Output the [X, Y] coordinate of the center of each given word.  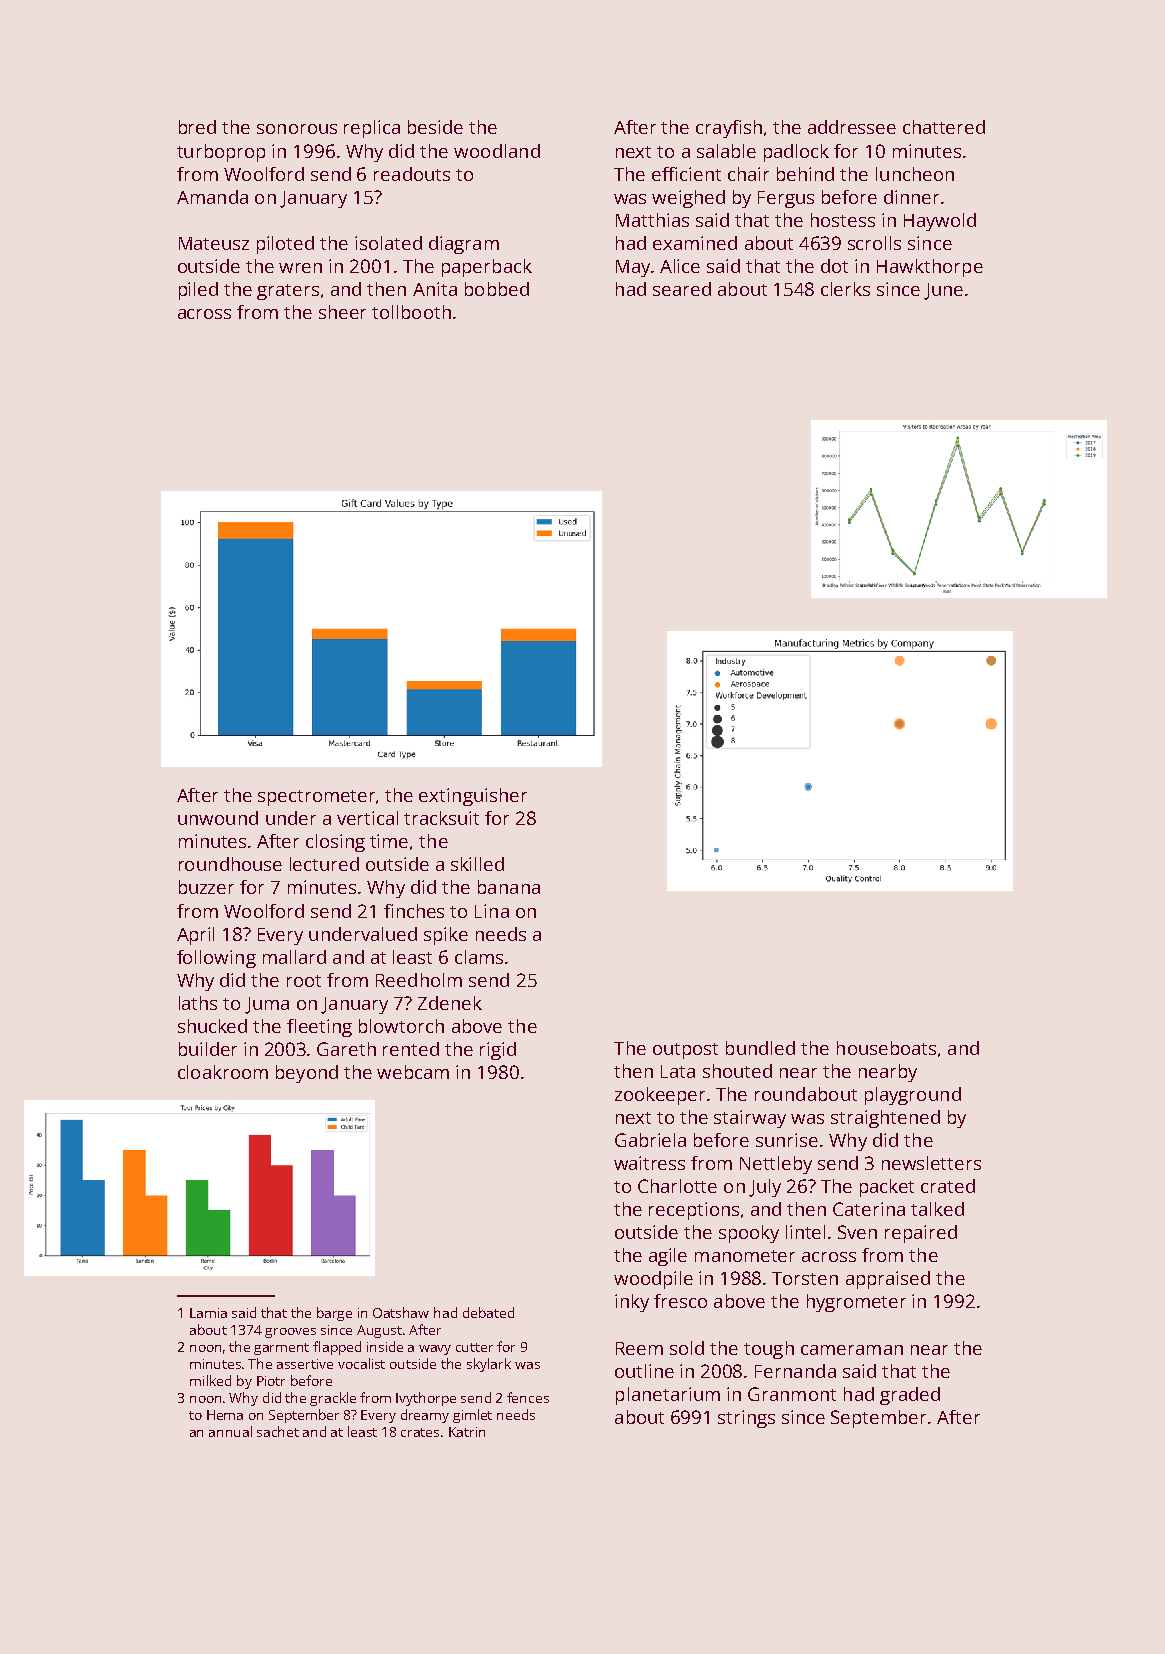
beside [435, 127]
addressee [852, 127]
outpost [685, 1051]
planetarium [668, 1396]
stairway [750, 1119]
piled [198, 291]
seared [682, 289]
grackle [333, 1399]
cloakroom [223, 1072]
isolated [388, 243]
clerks [845, 289]
